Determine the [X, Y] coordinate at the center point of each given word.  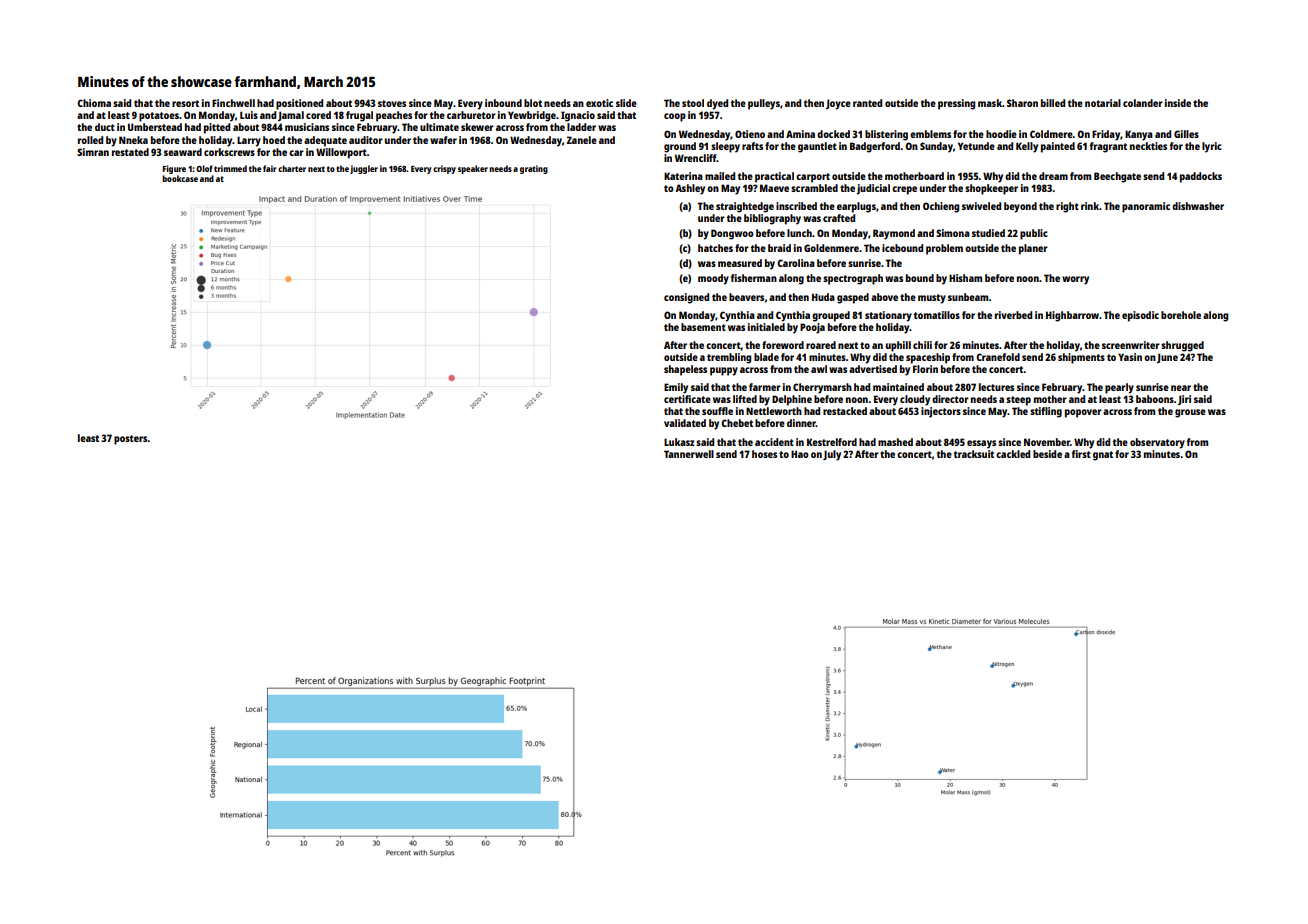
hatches [715, 248]
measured [740, 263]
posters [131, 440]
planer [1033, 249]
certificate [687, 399]
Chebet [737, 423]
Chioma [94, 103]
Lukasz [679, 442]
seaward [183, 152]
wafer [443, 140]
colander [1143, 103]
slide [626, 103]
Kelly [1027, 147]
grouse [1190, 413]
